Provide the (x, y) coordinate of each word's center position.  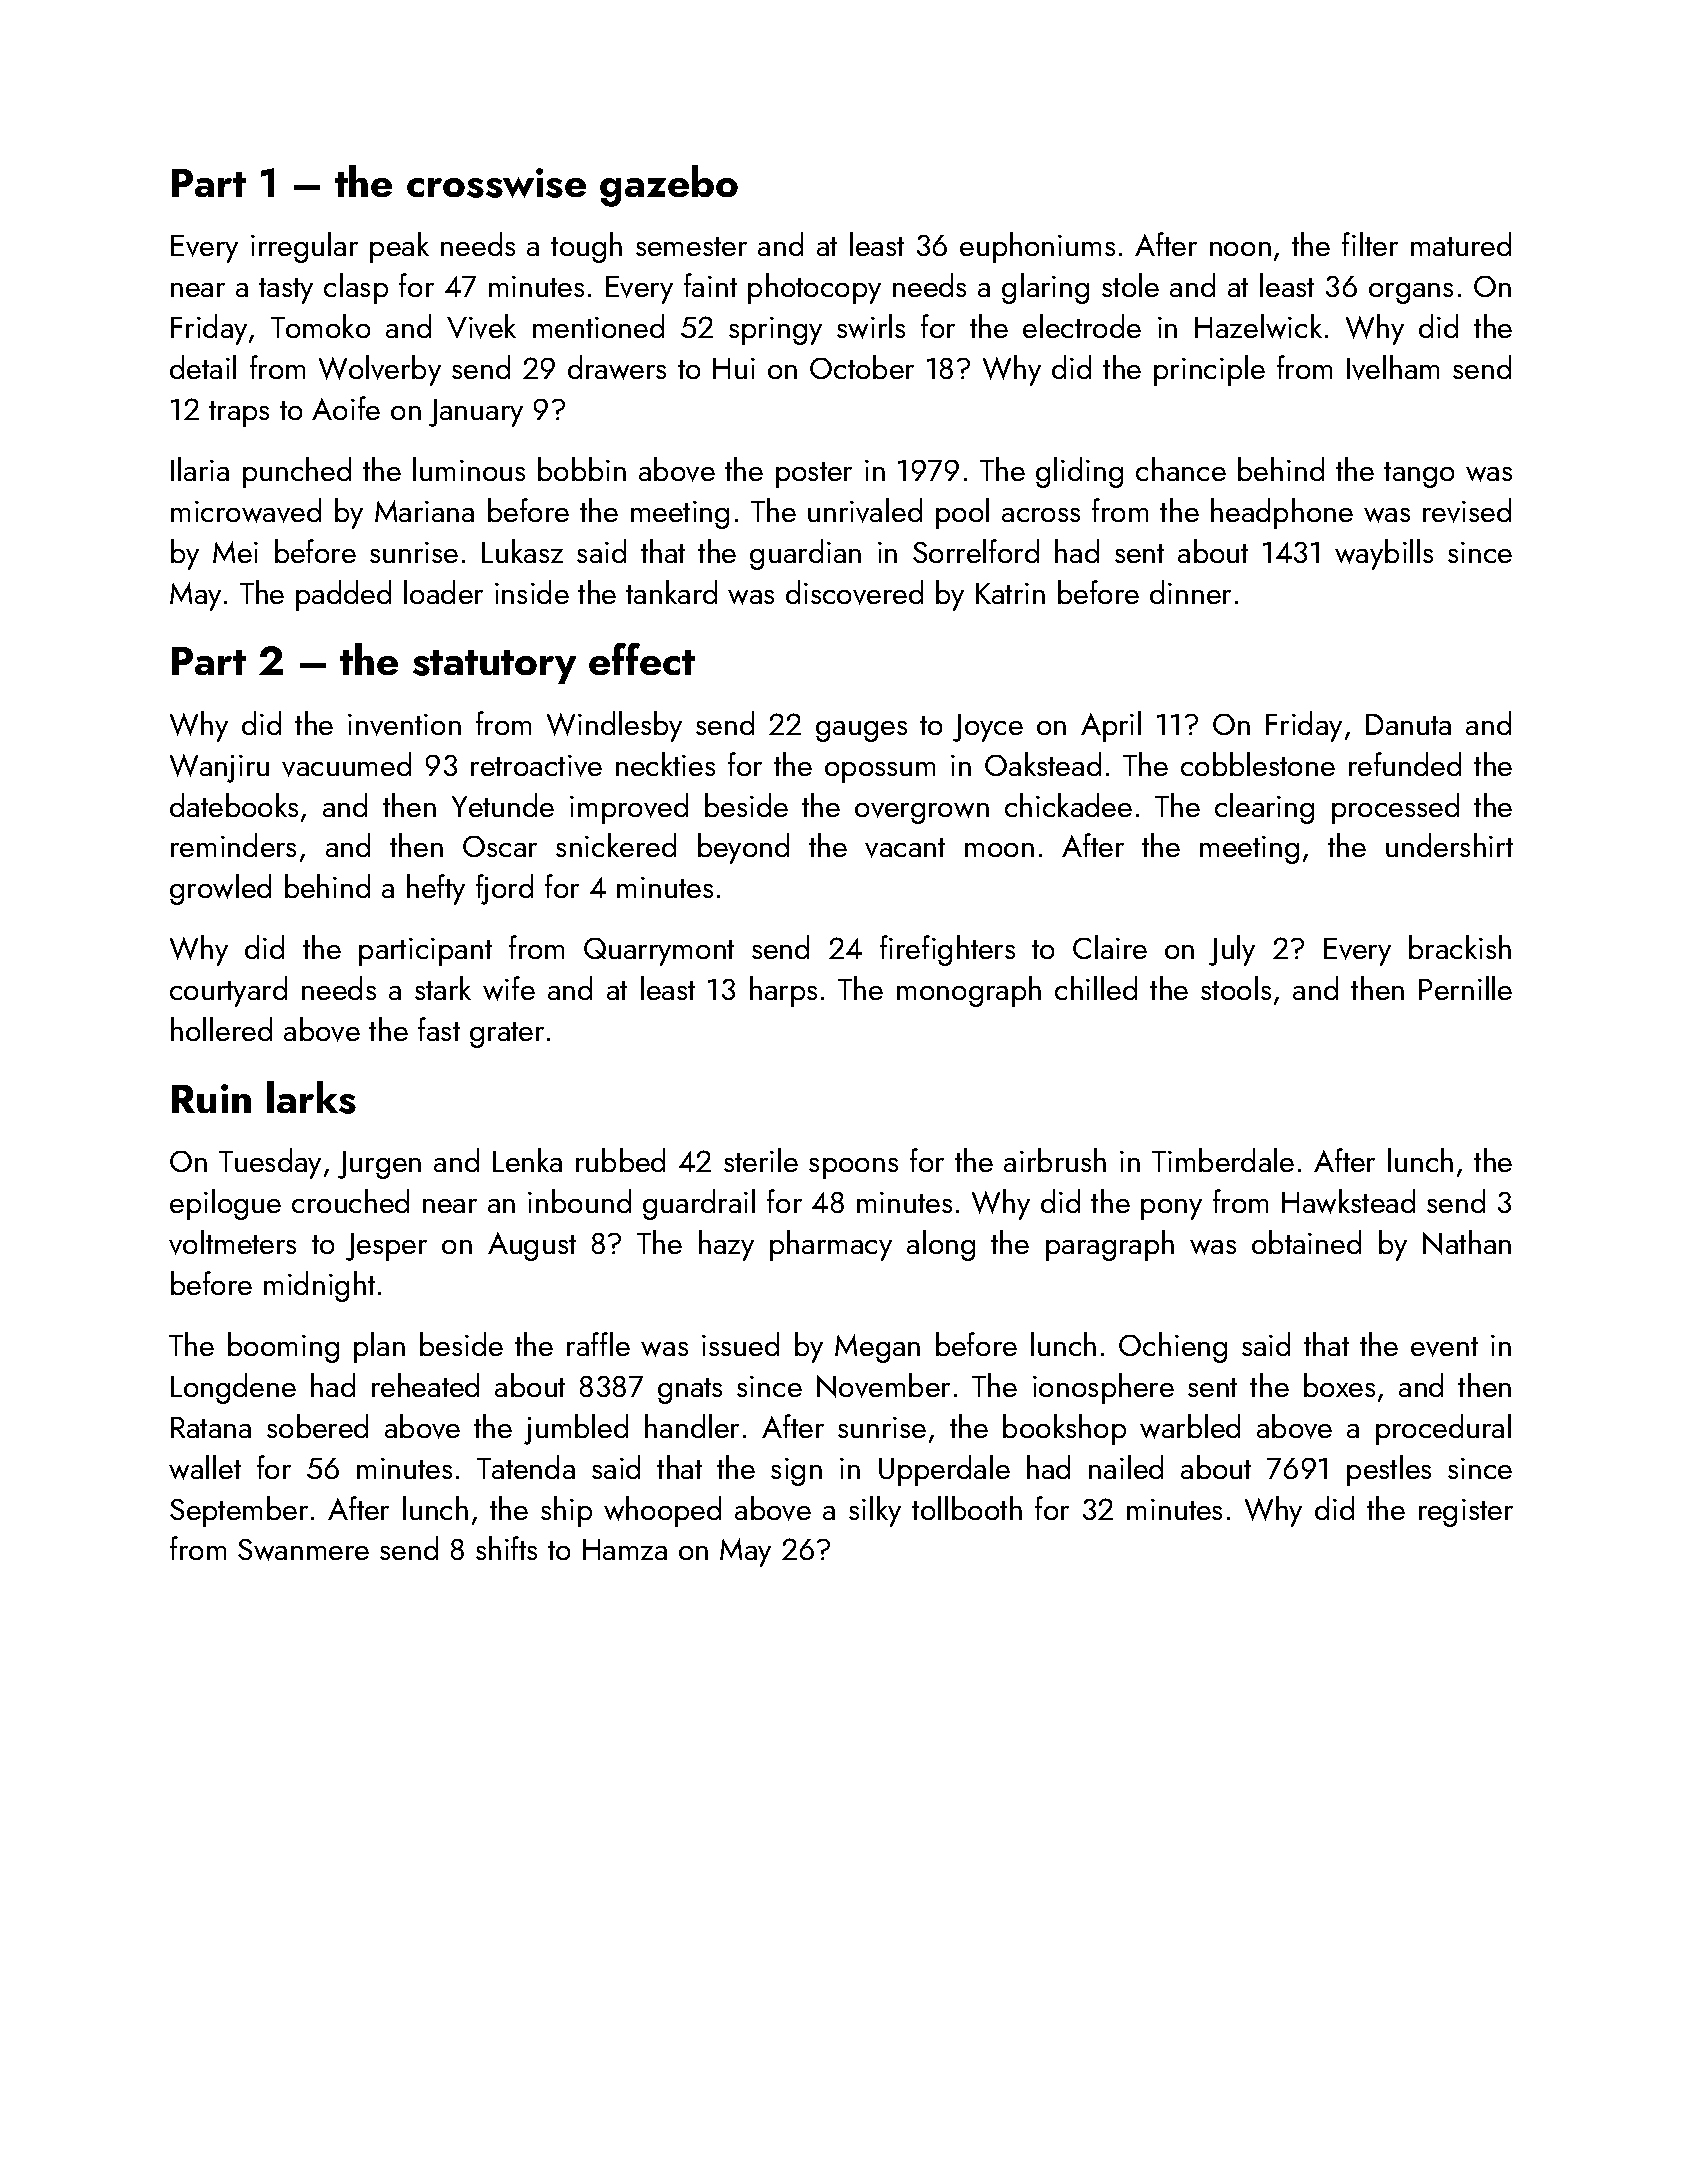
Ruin (211, 1098)
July (1232, 950)
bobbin (582, 469)
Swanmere (303, 1550)
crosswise (496, 183)
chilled (1096, 988)
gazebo (669, 186)
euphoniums (1037, 247)
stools (1236, 988)
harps (783, 991)
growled (220, 889)
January (476, 413)
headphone (1282, 513)
